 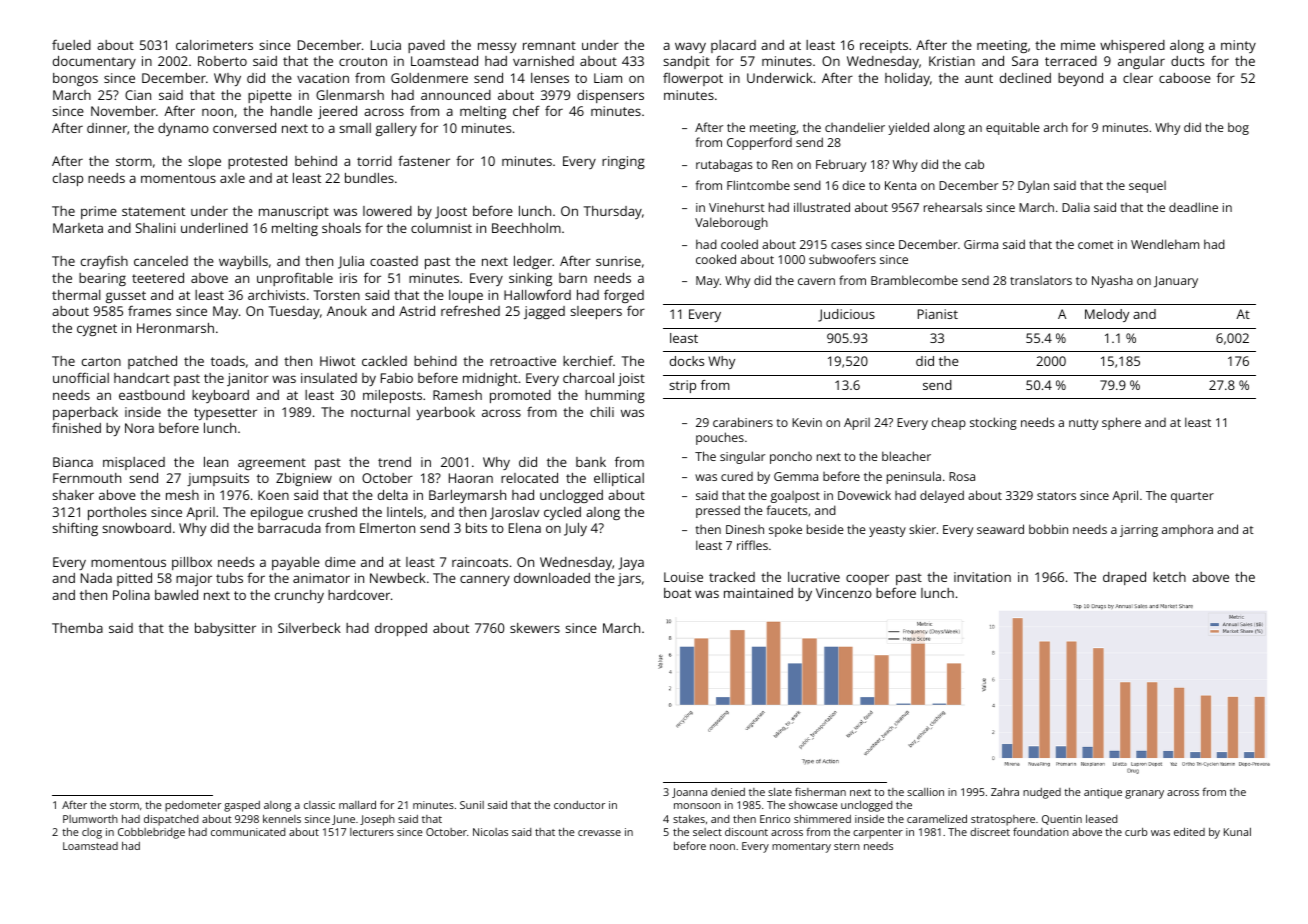 What do you see at coordinates (801, 848) in the screenshot?
I see `momentary` at bounding box center [801, 848].
